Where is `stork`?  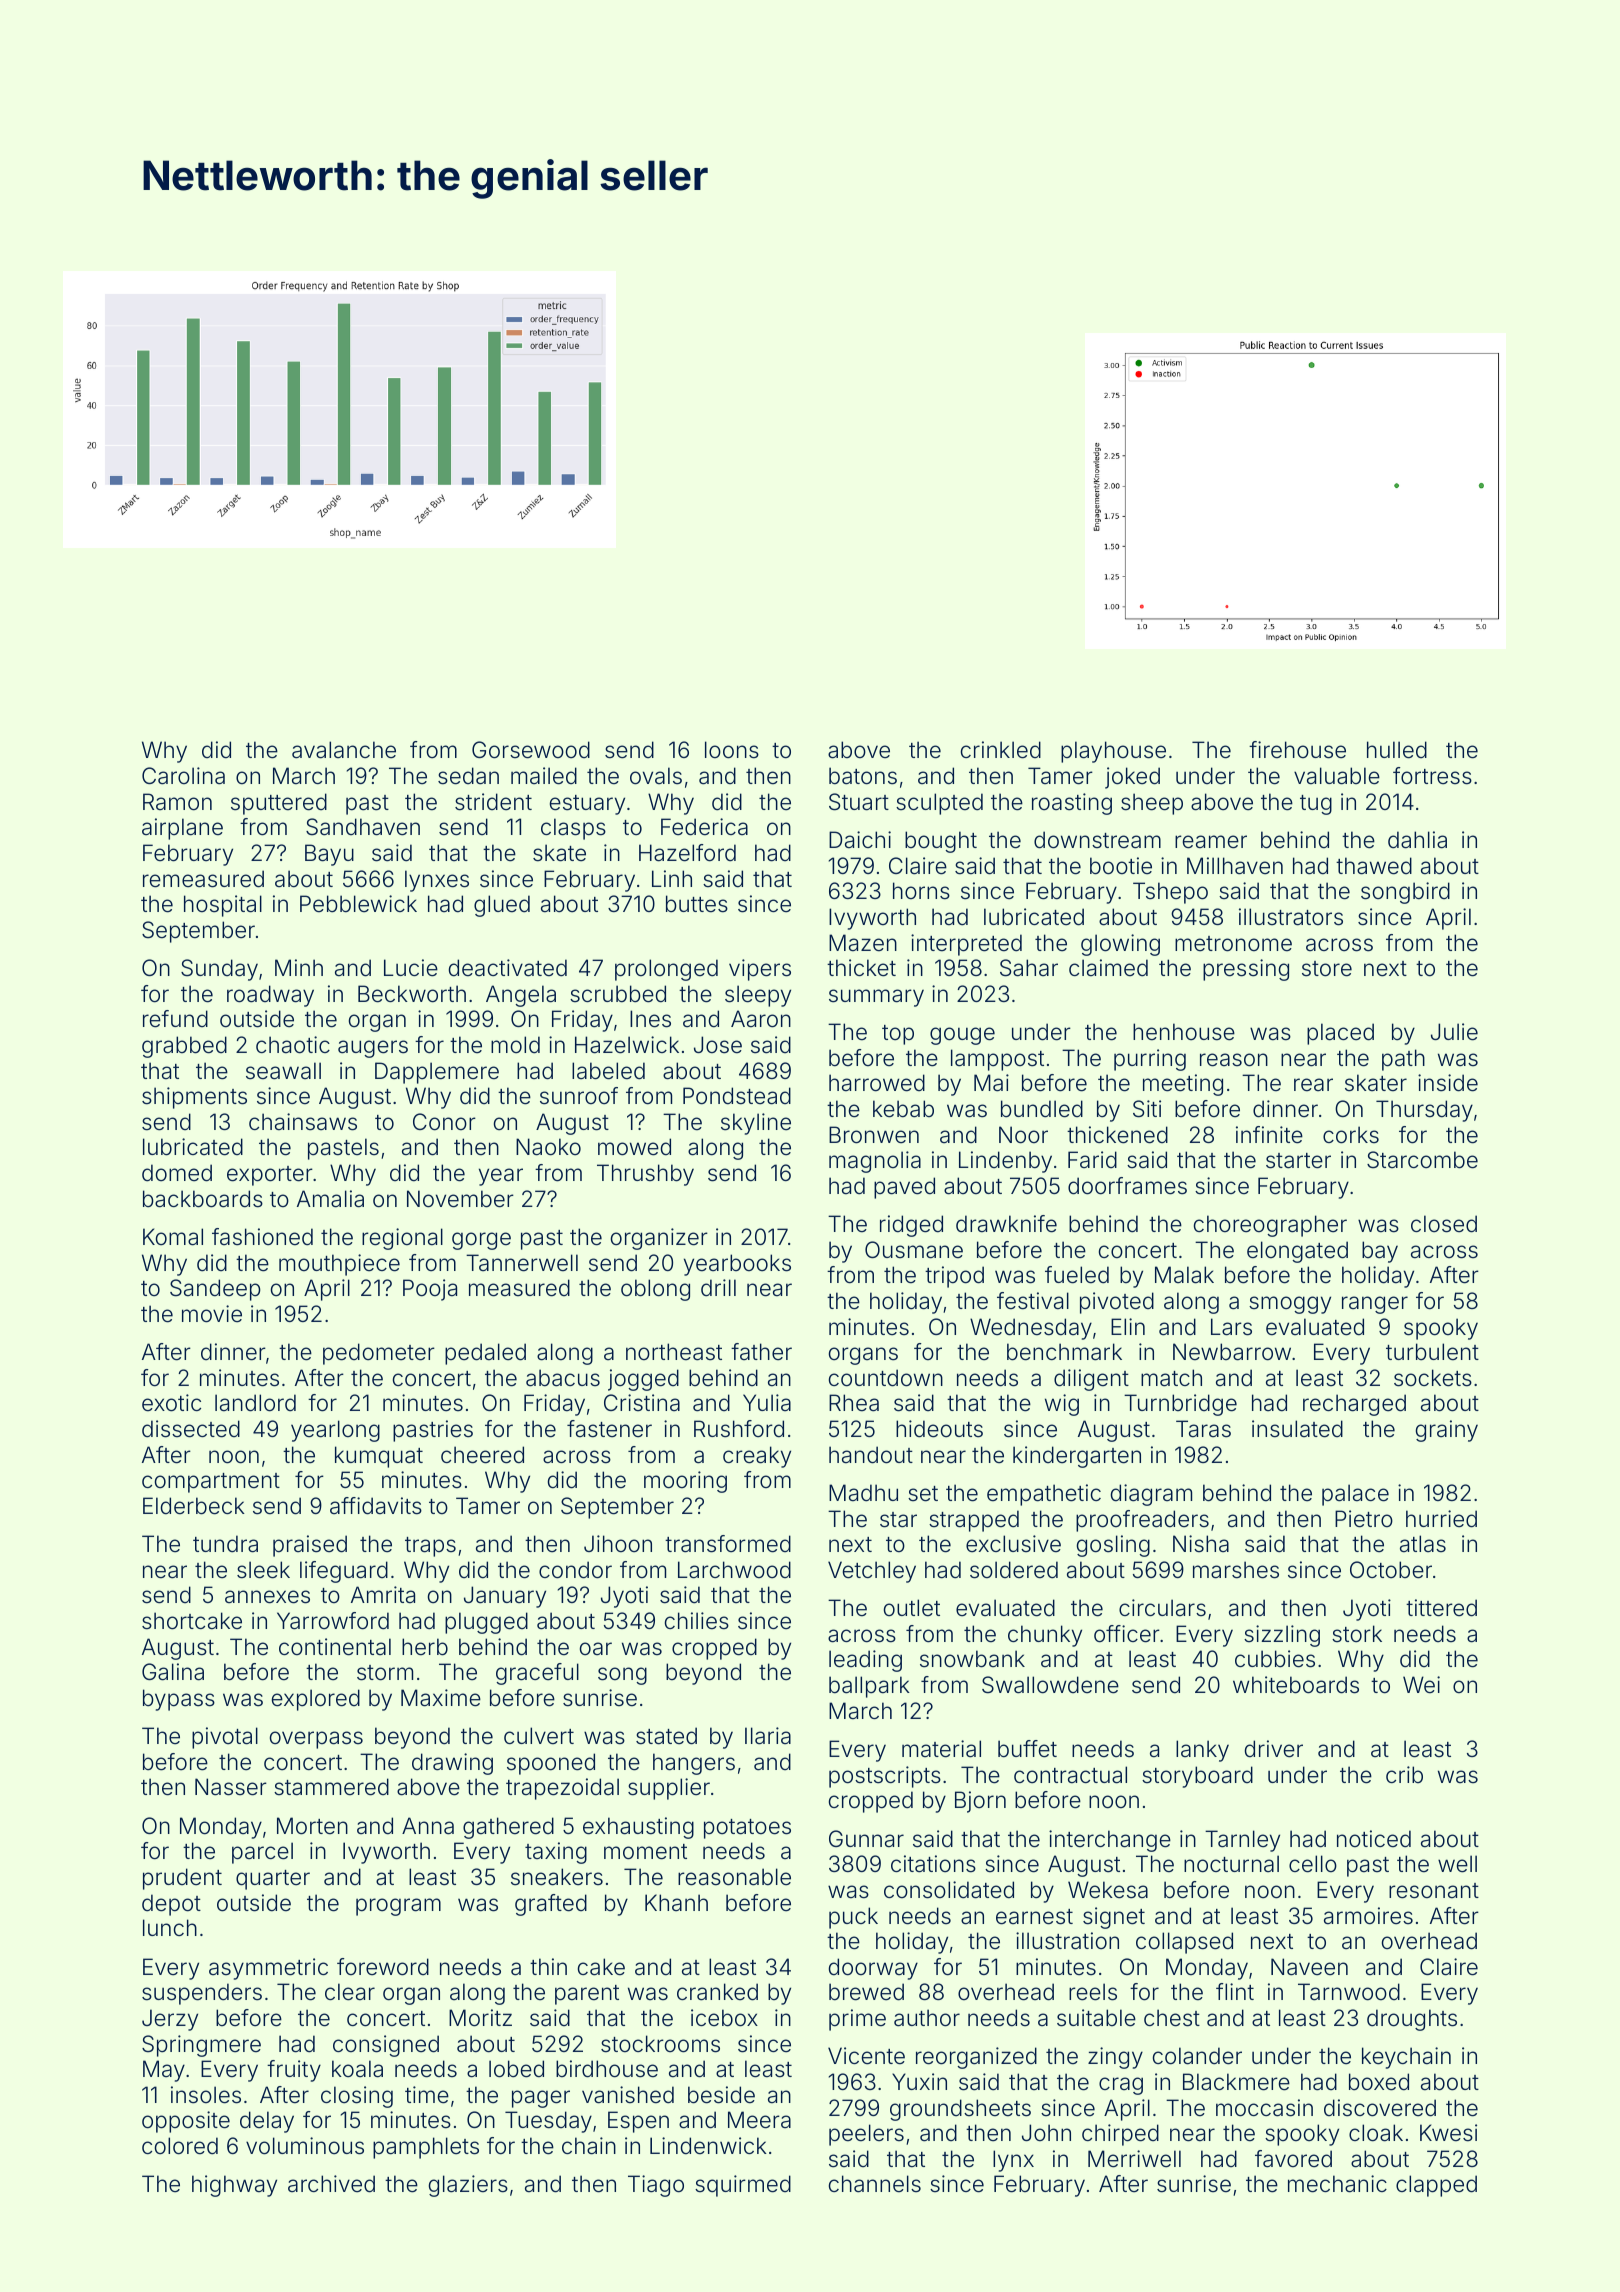 stork is located at coordinates (1357, 1633).
